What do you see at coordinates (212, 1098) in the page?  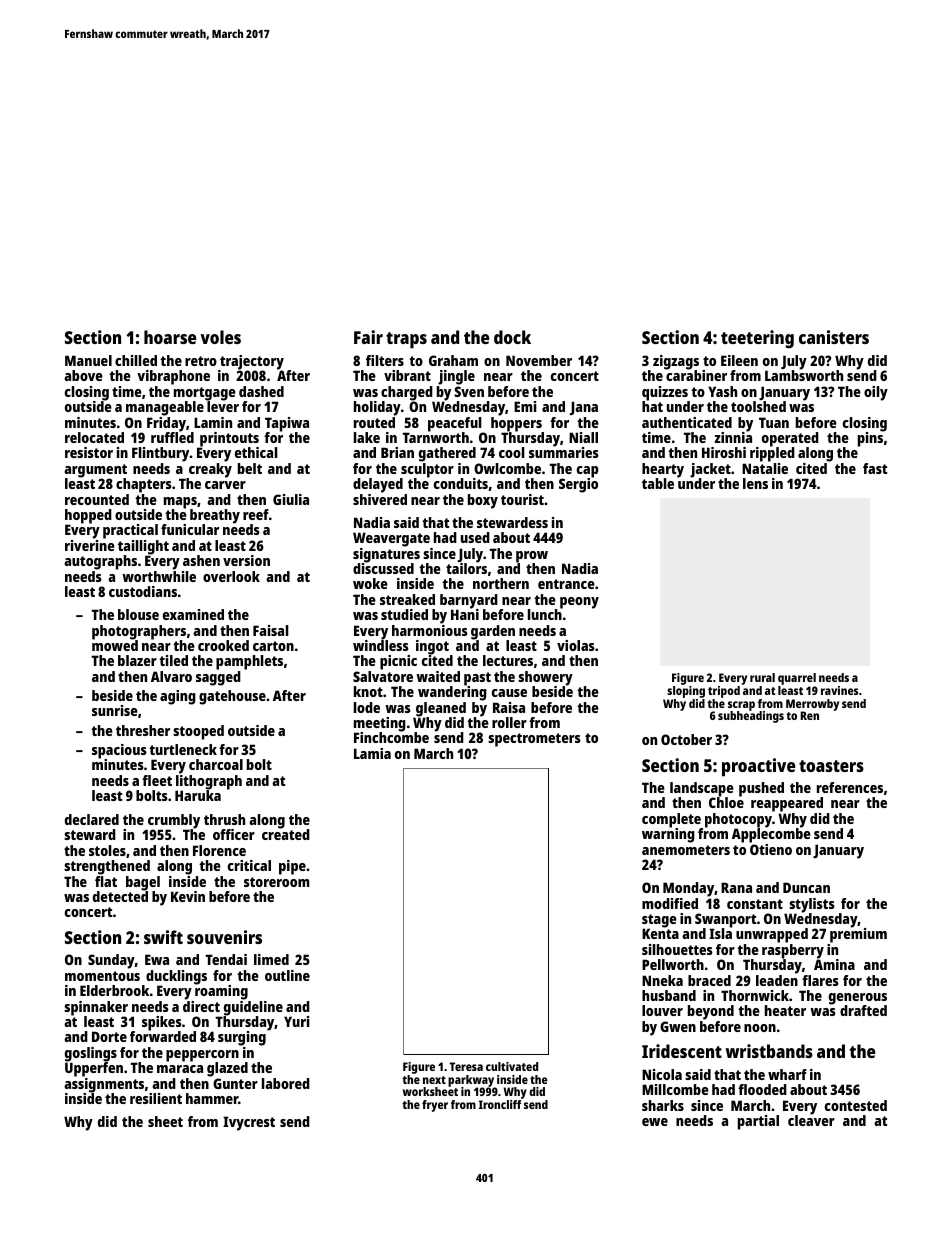 I see `hammer` at bounding box center [212, 1098].
